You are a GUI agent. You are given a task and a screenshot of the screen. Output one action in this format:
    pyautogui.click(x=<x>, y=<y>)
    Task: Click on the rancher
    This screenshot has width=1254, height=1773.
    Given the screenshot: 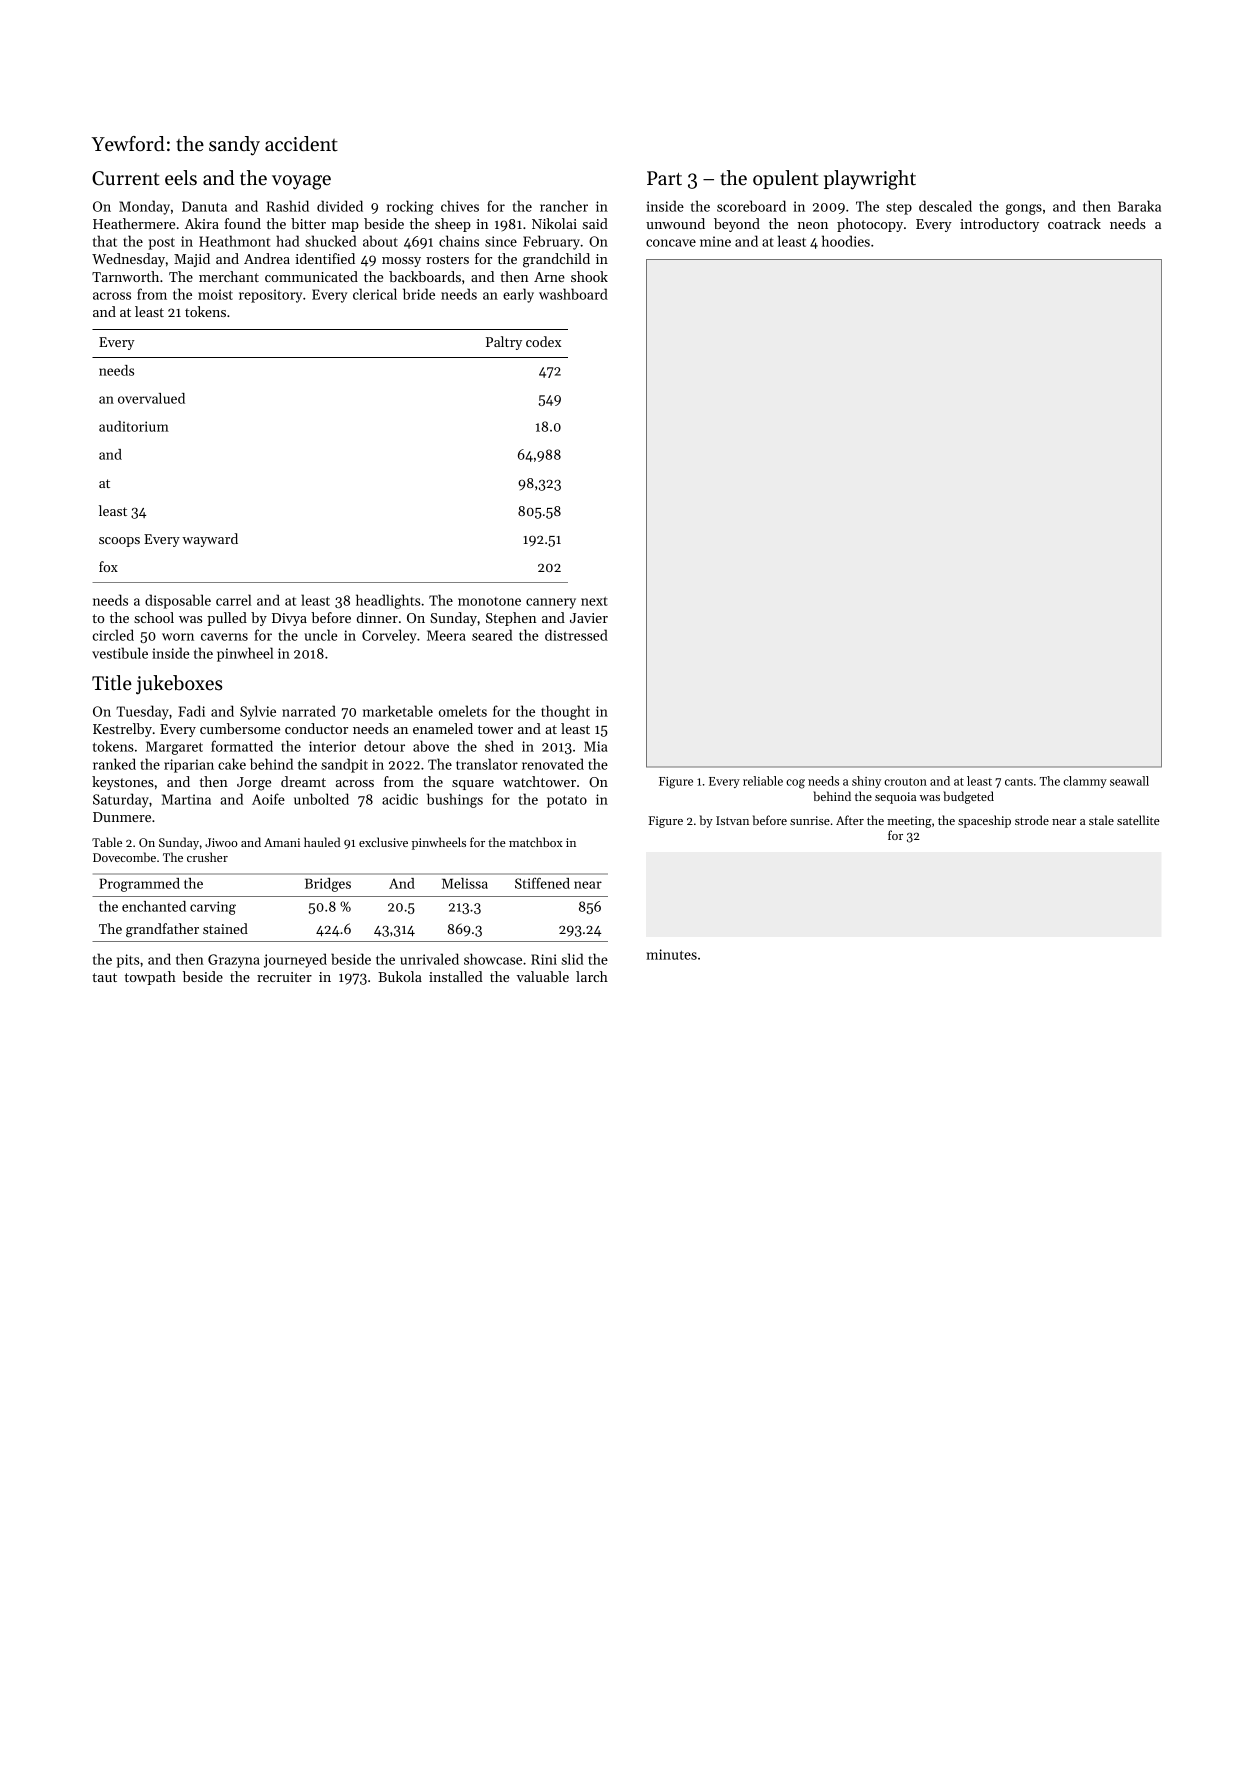 What is the action you would take?
    pyautogui.click(x=564, y=206)
